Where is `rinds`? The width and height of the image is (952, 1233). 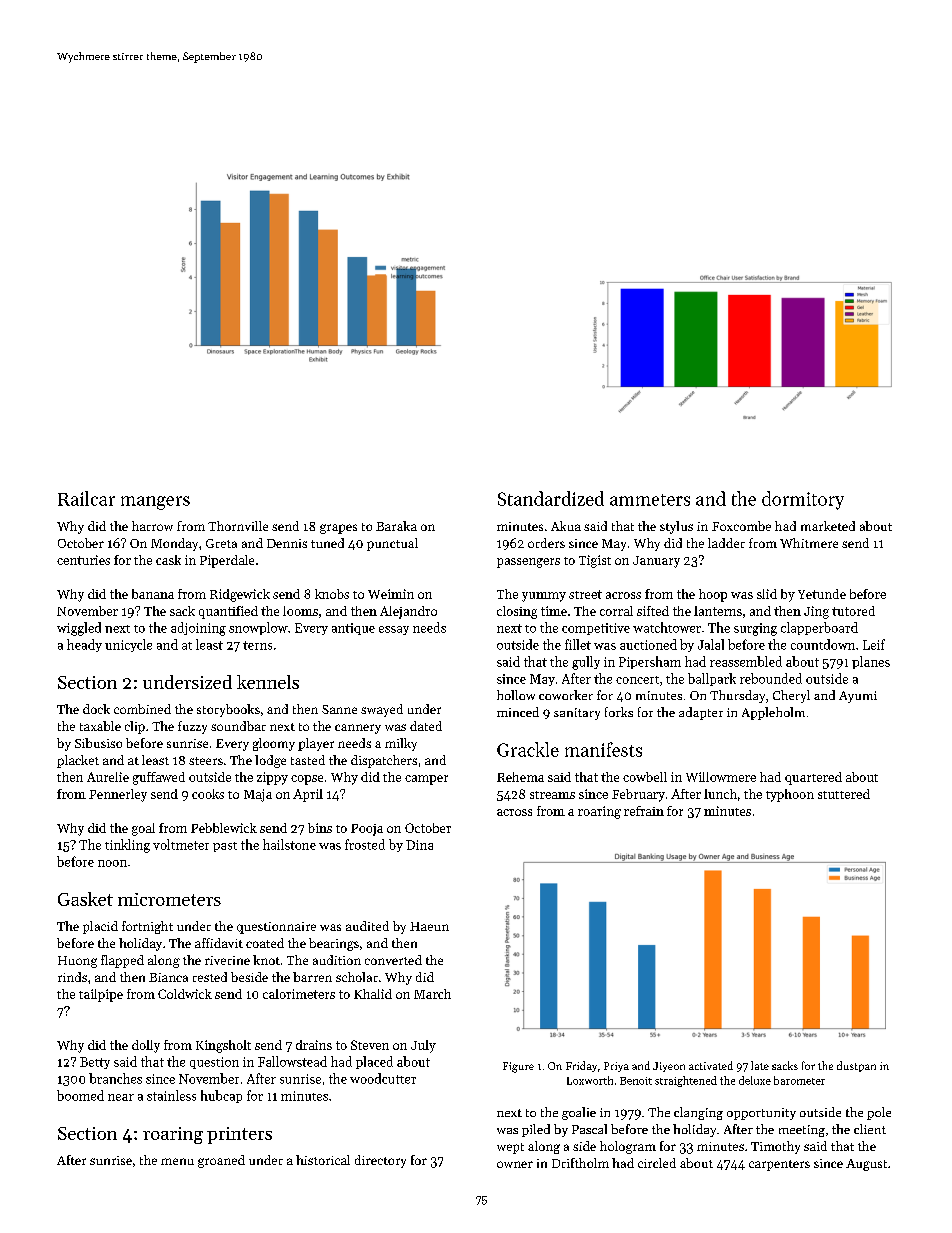 rinds is located at coordinates (72, 977).
